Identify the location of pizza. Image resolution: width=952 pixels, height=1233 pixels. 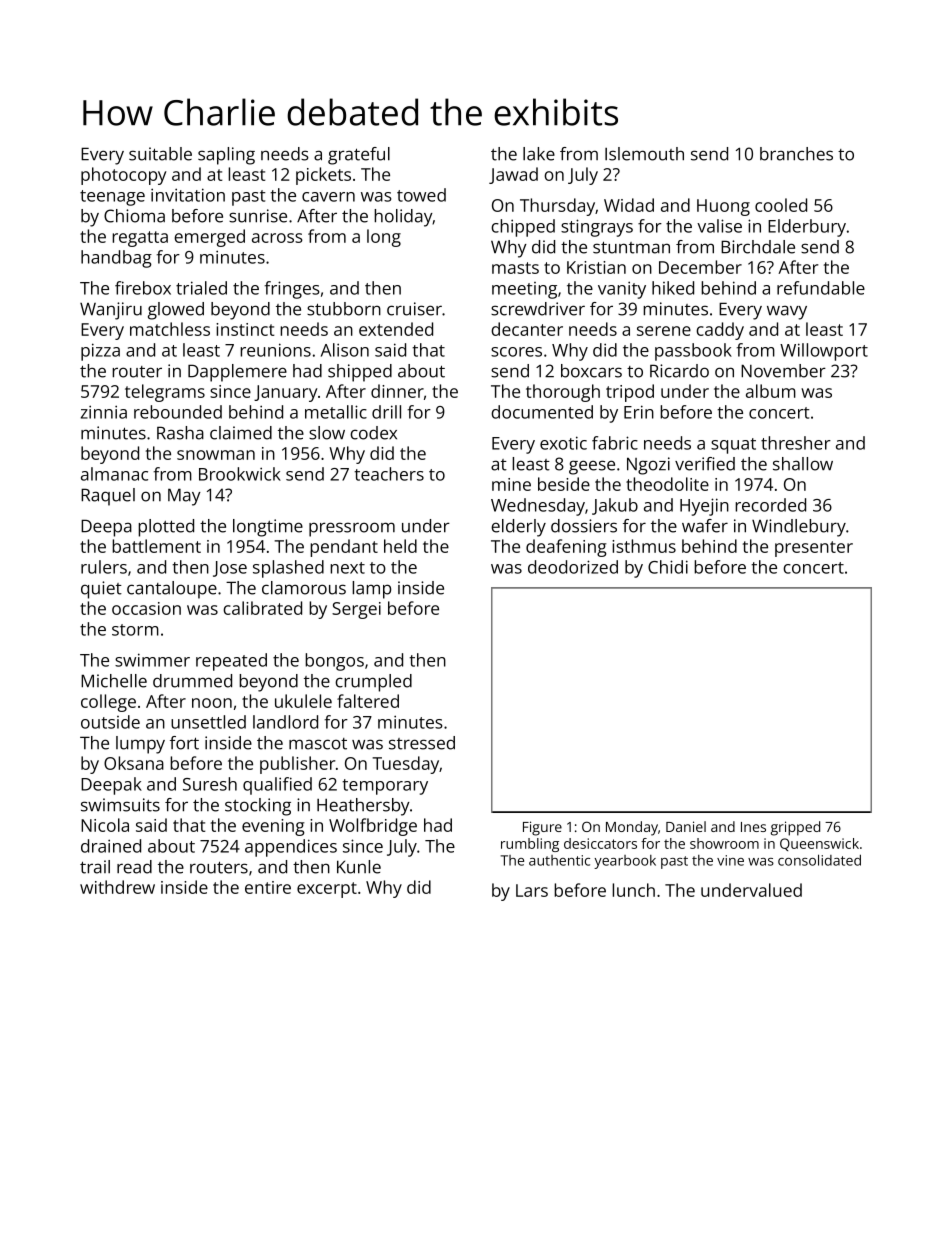
(100, 352).
